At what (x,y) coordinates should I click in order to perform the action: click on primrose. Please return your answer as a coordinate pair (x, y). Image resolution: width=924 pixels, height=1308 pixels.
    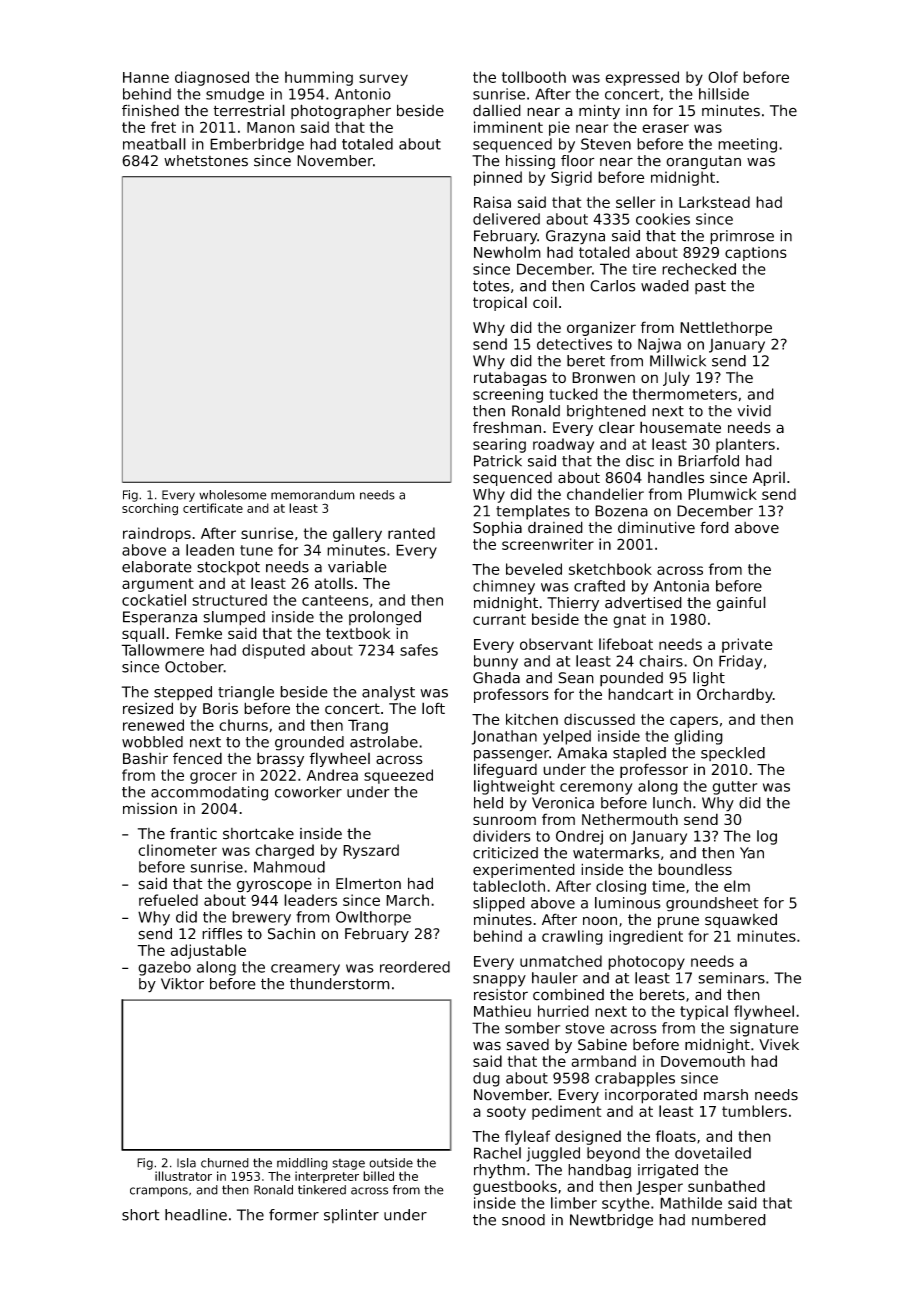
    Looking at the image, I should click on (742, 237).
